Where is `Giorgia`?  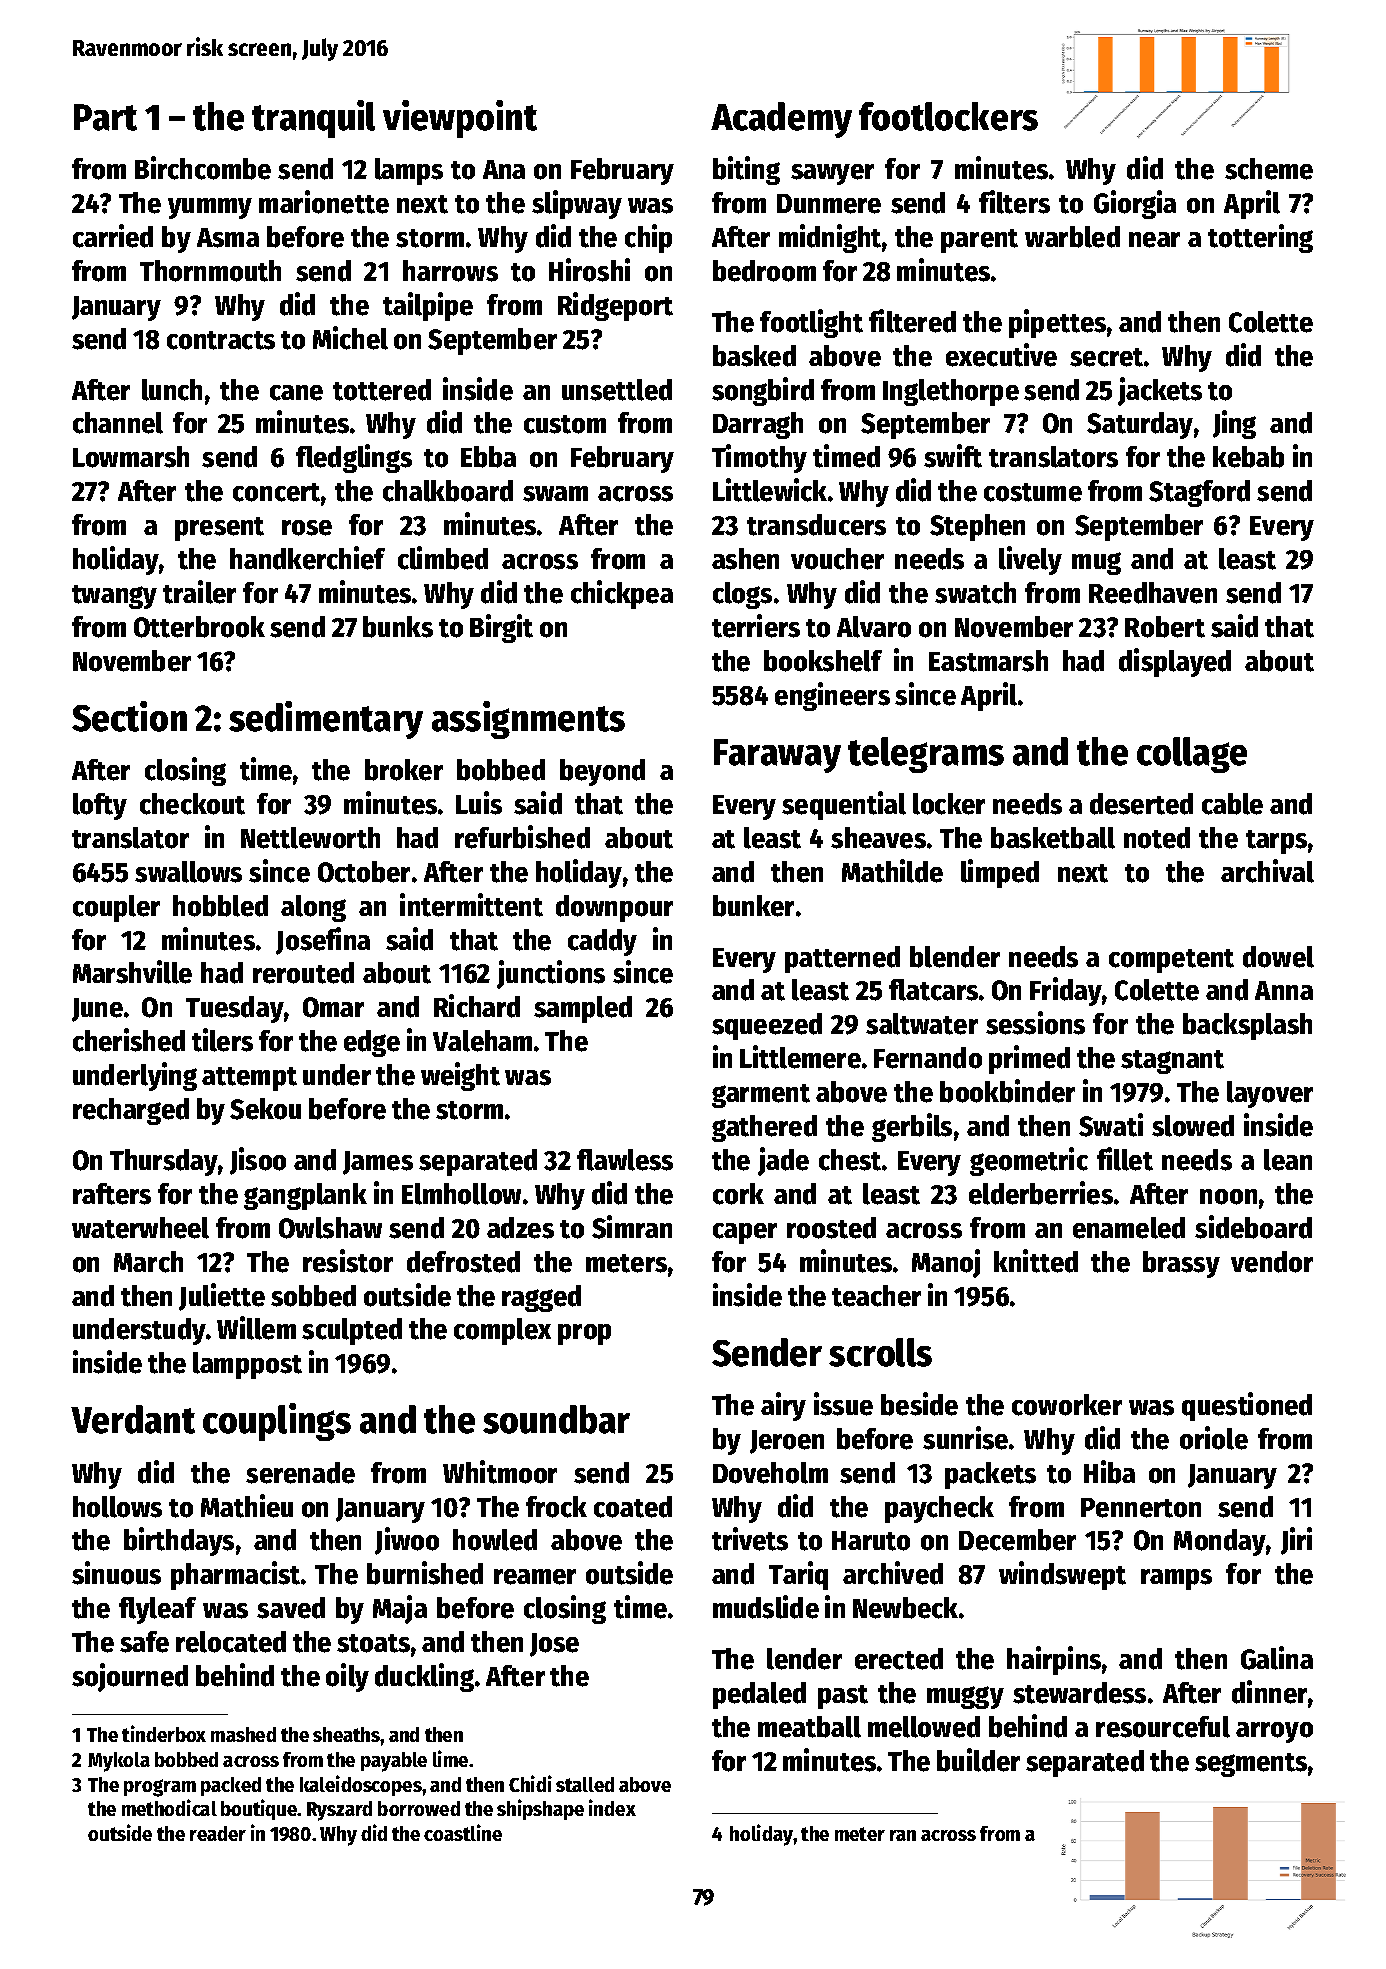 Giorgia is located at coordinates (1135, 204).
